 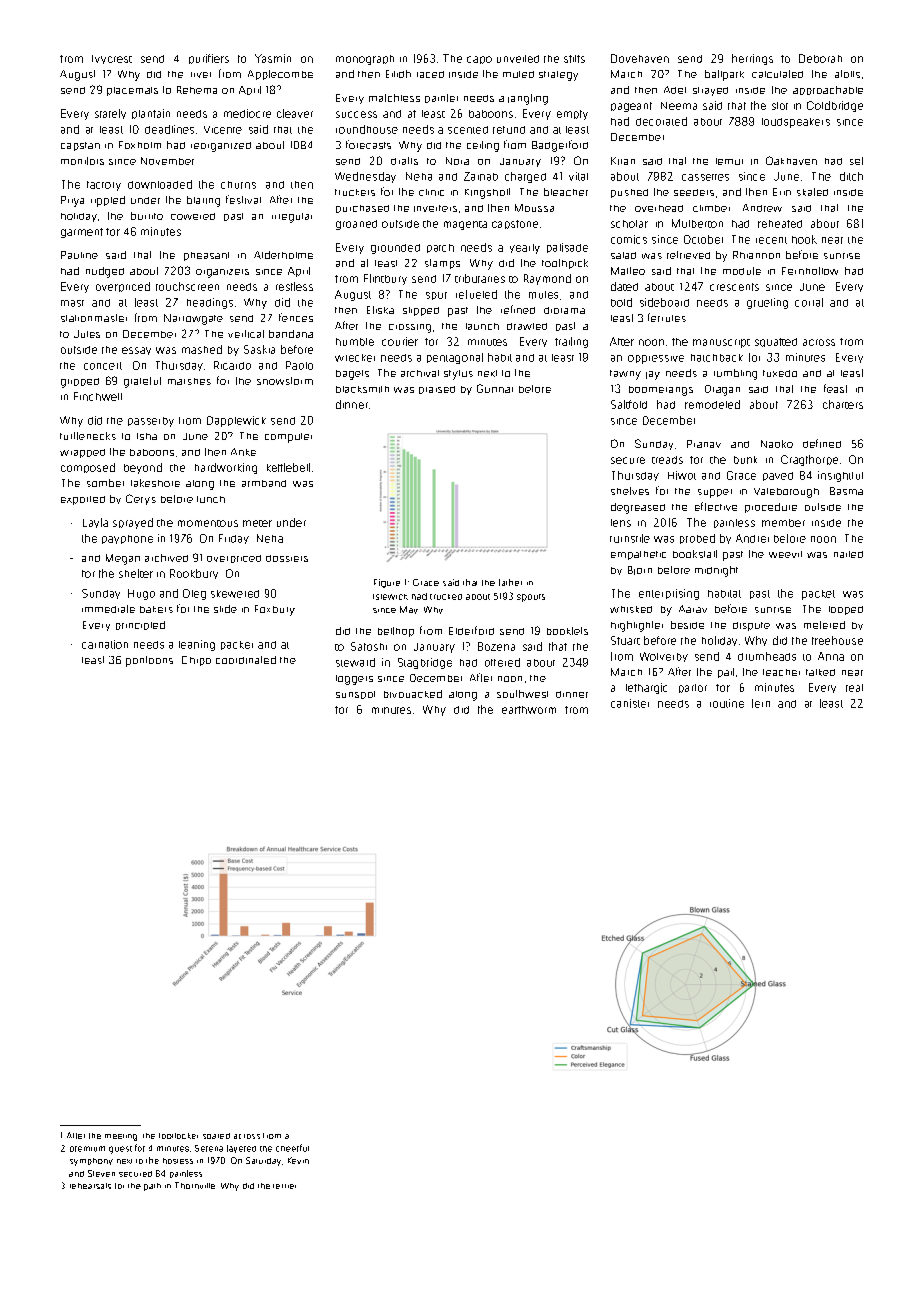 What do you see at coordinates (413, 694) in the image?
I see `bivouacked` at bounding box center [413, 694].
